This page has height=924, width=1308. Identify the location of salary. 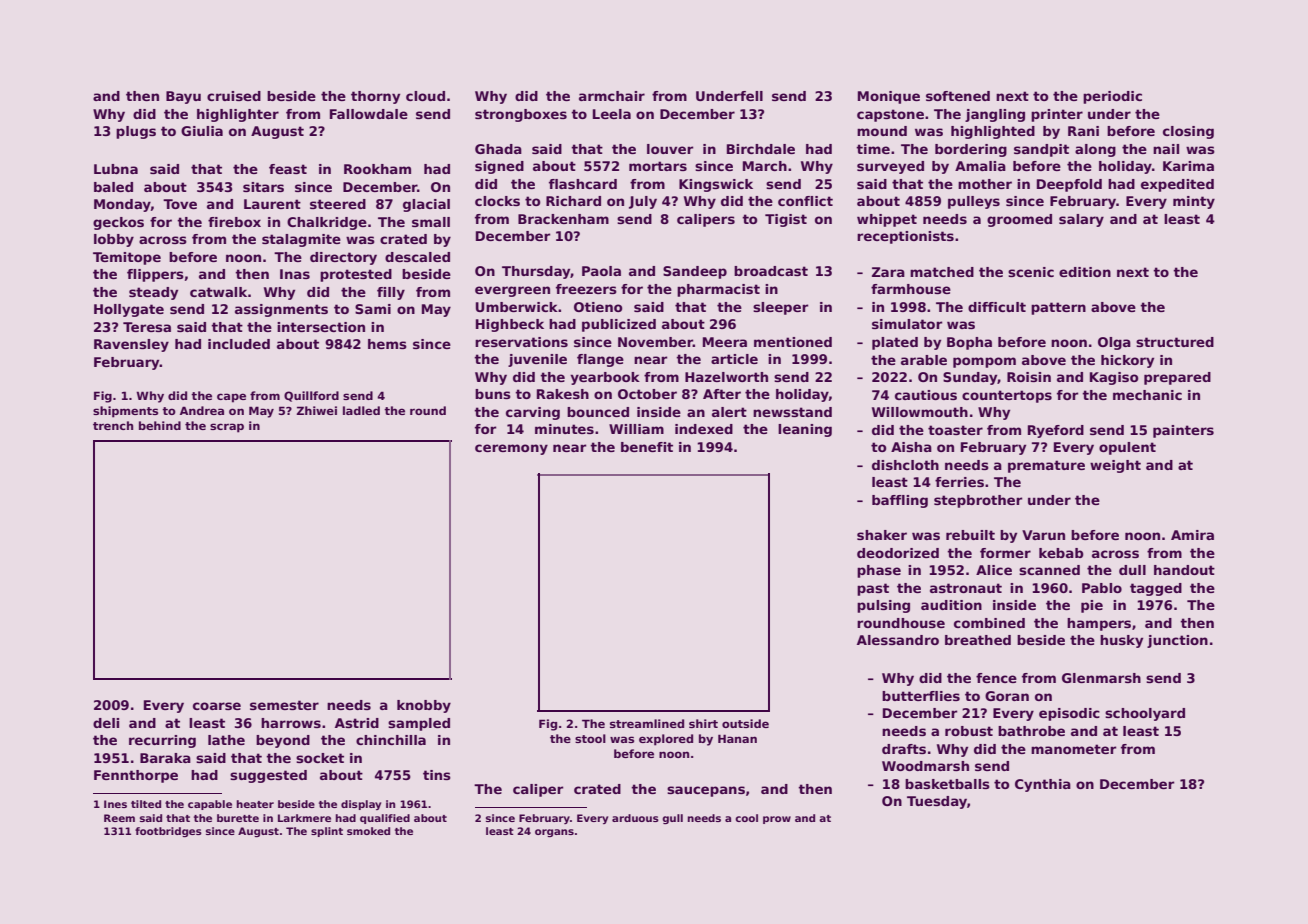
(1081, 220).
